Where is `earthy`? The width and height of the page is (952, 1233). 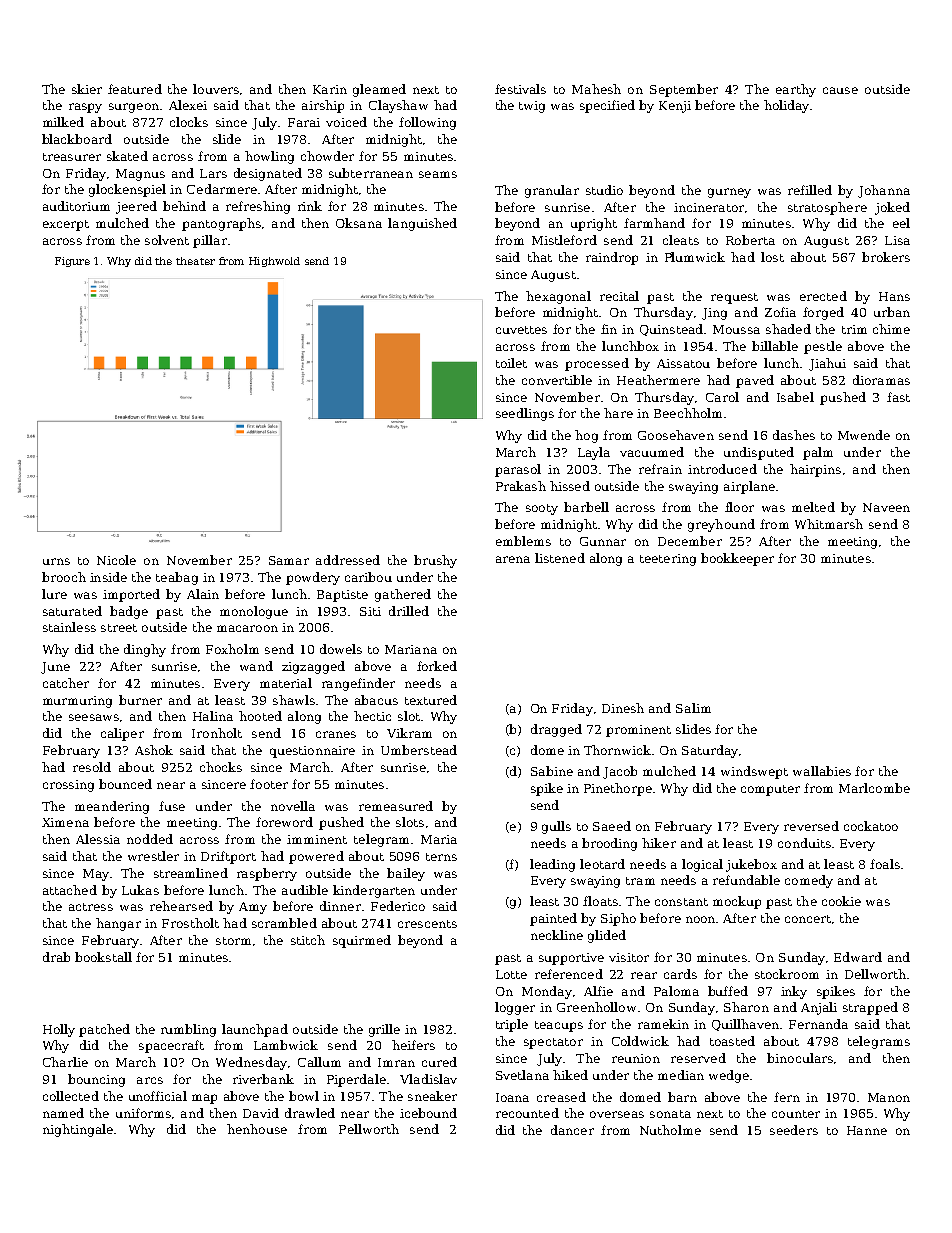 earthy is located at coordinates (796, 90).
